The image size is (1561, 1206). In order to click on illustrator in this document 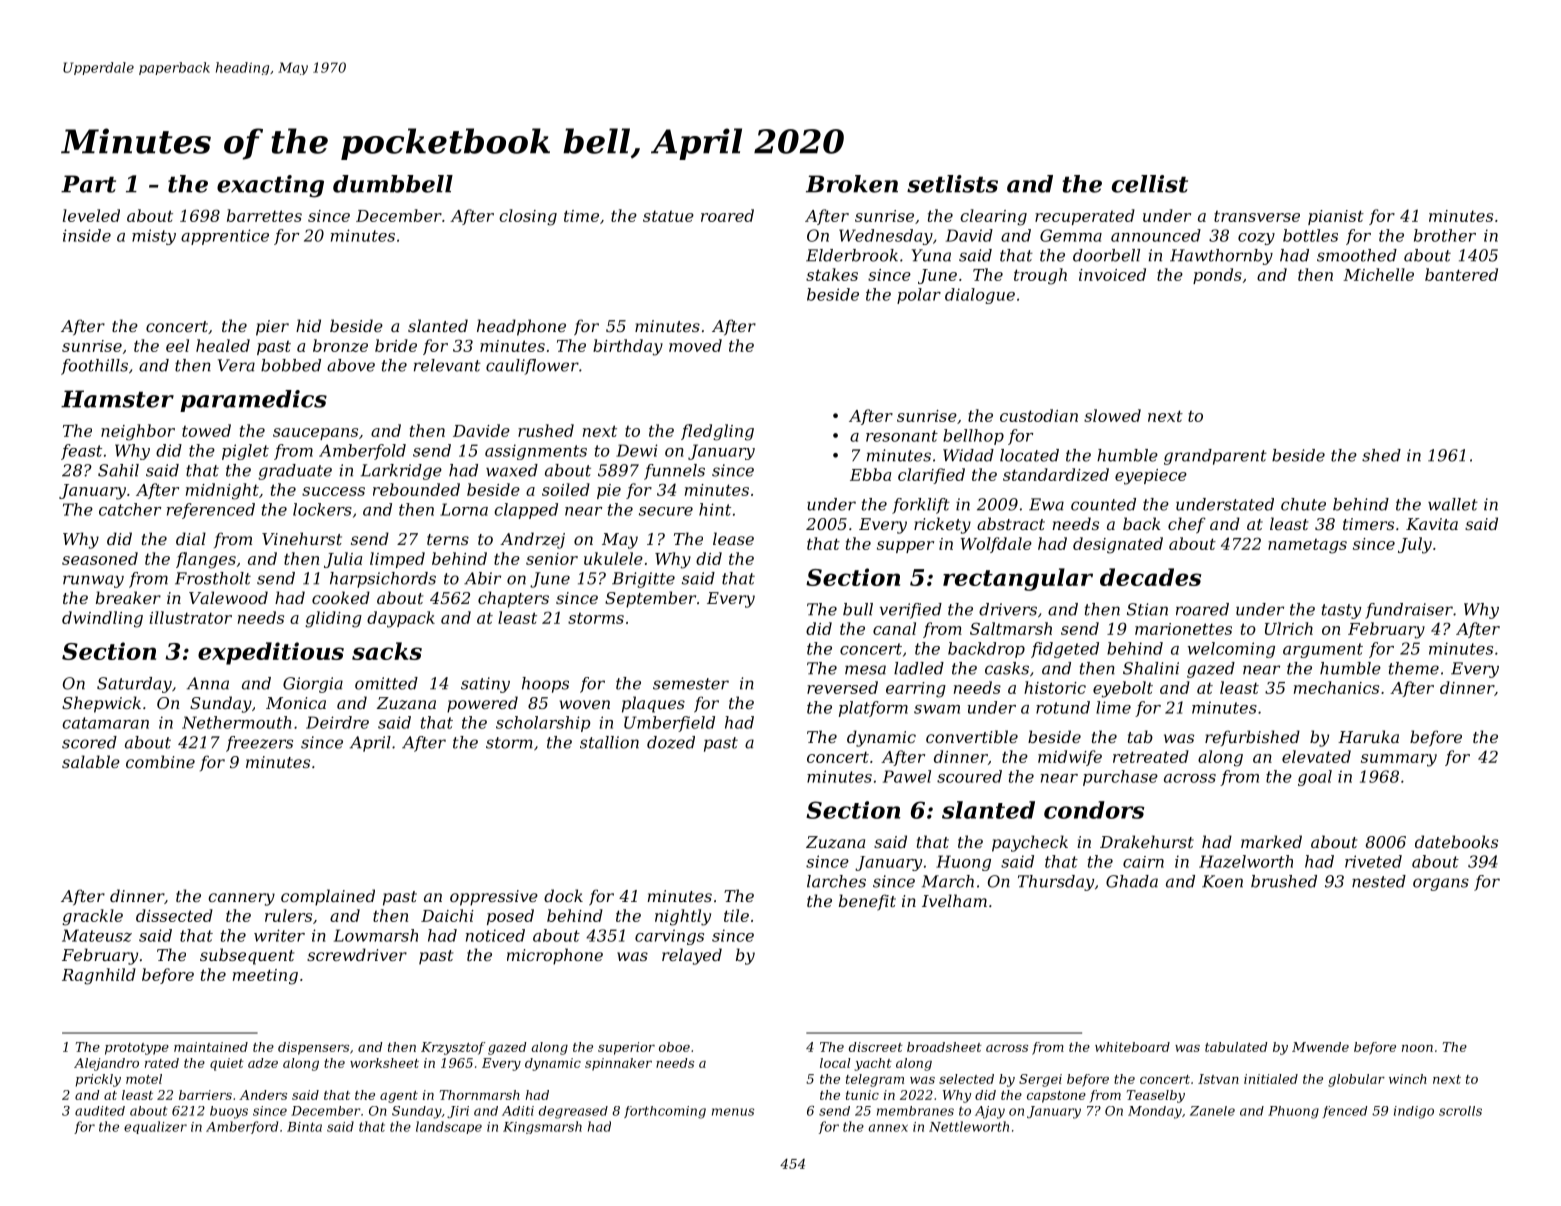, I will do `click(190, 617)`.
